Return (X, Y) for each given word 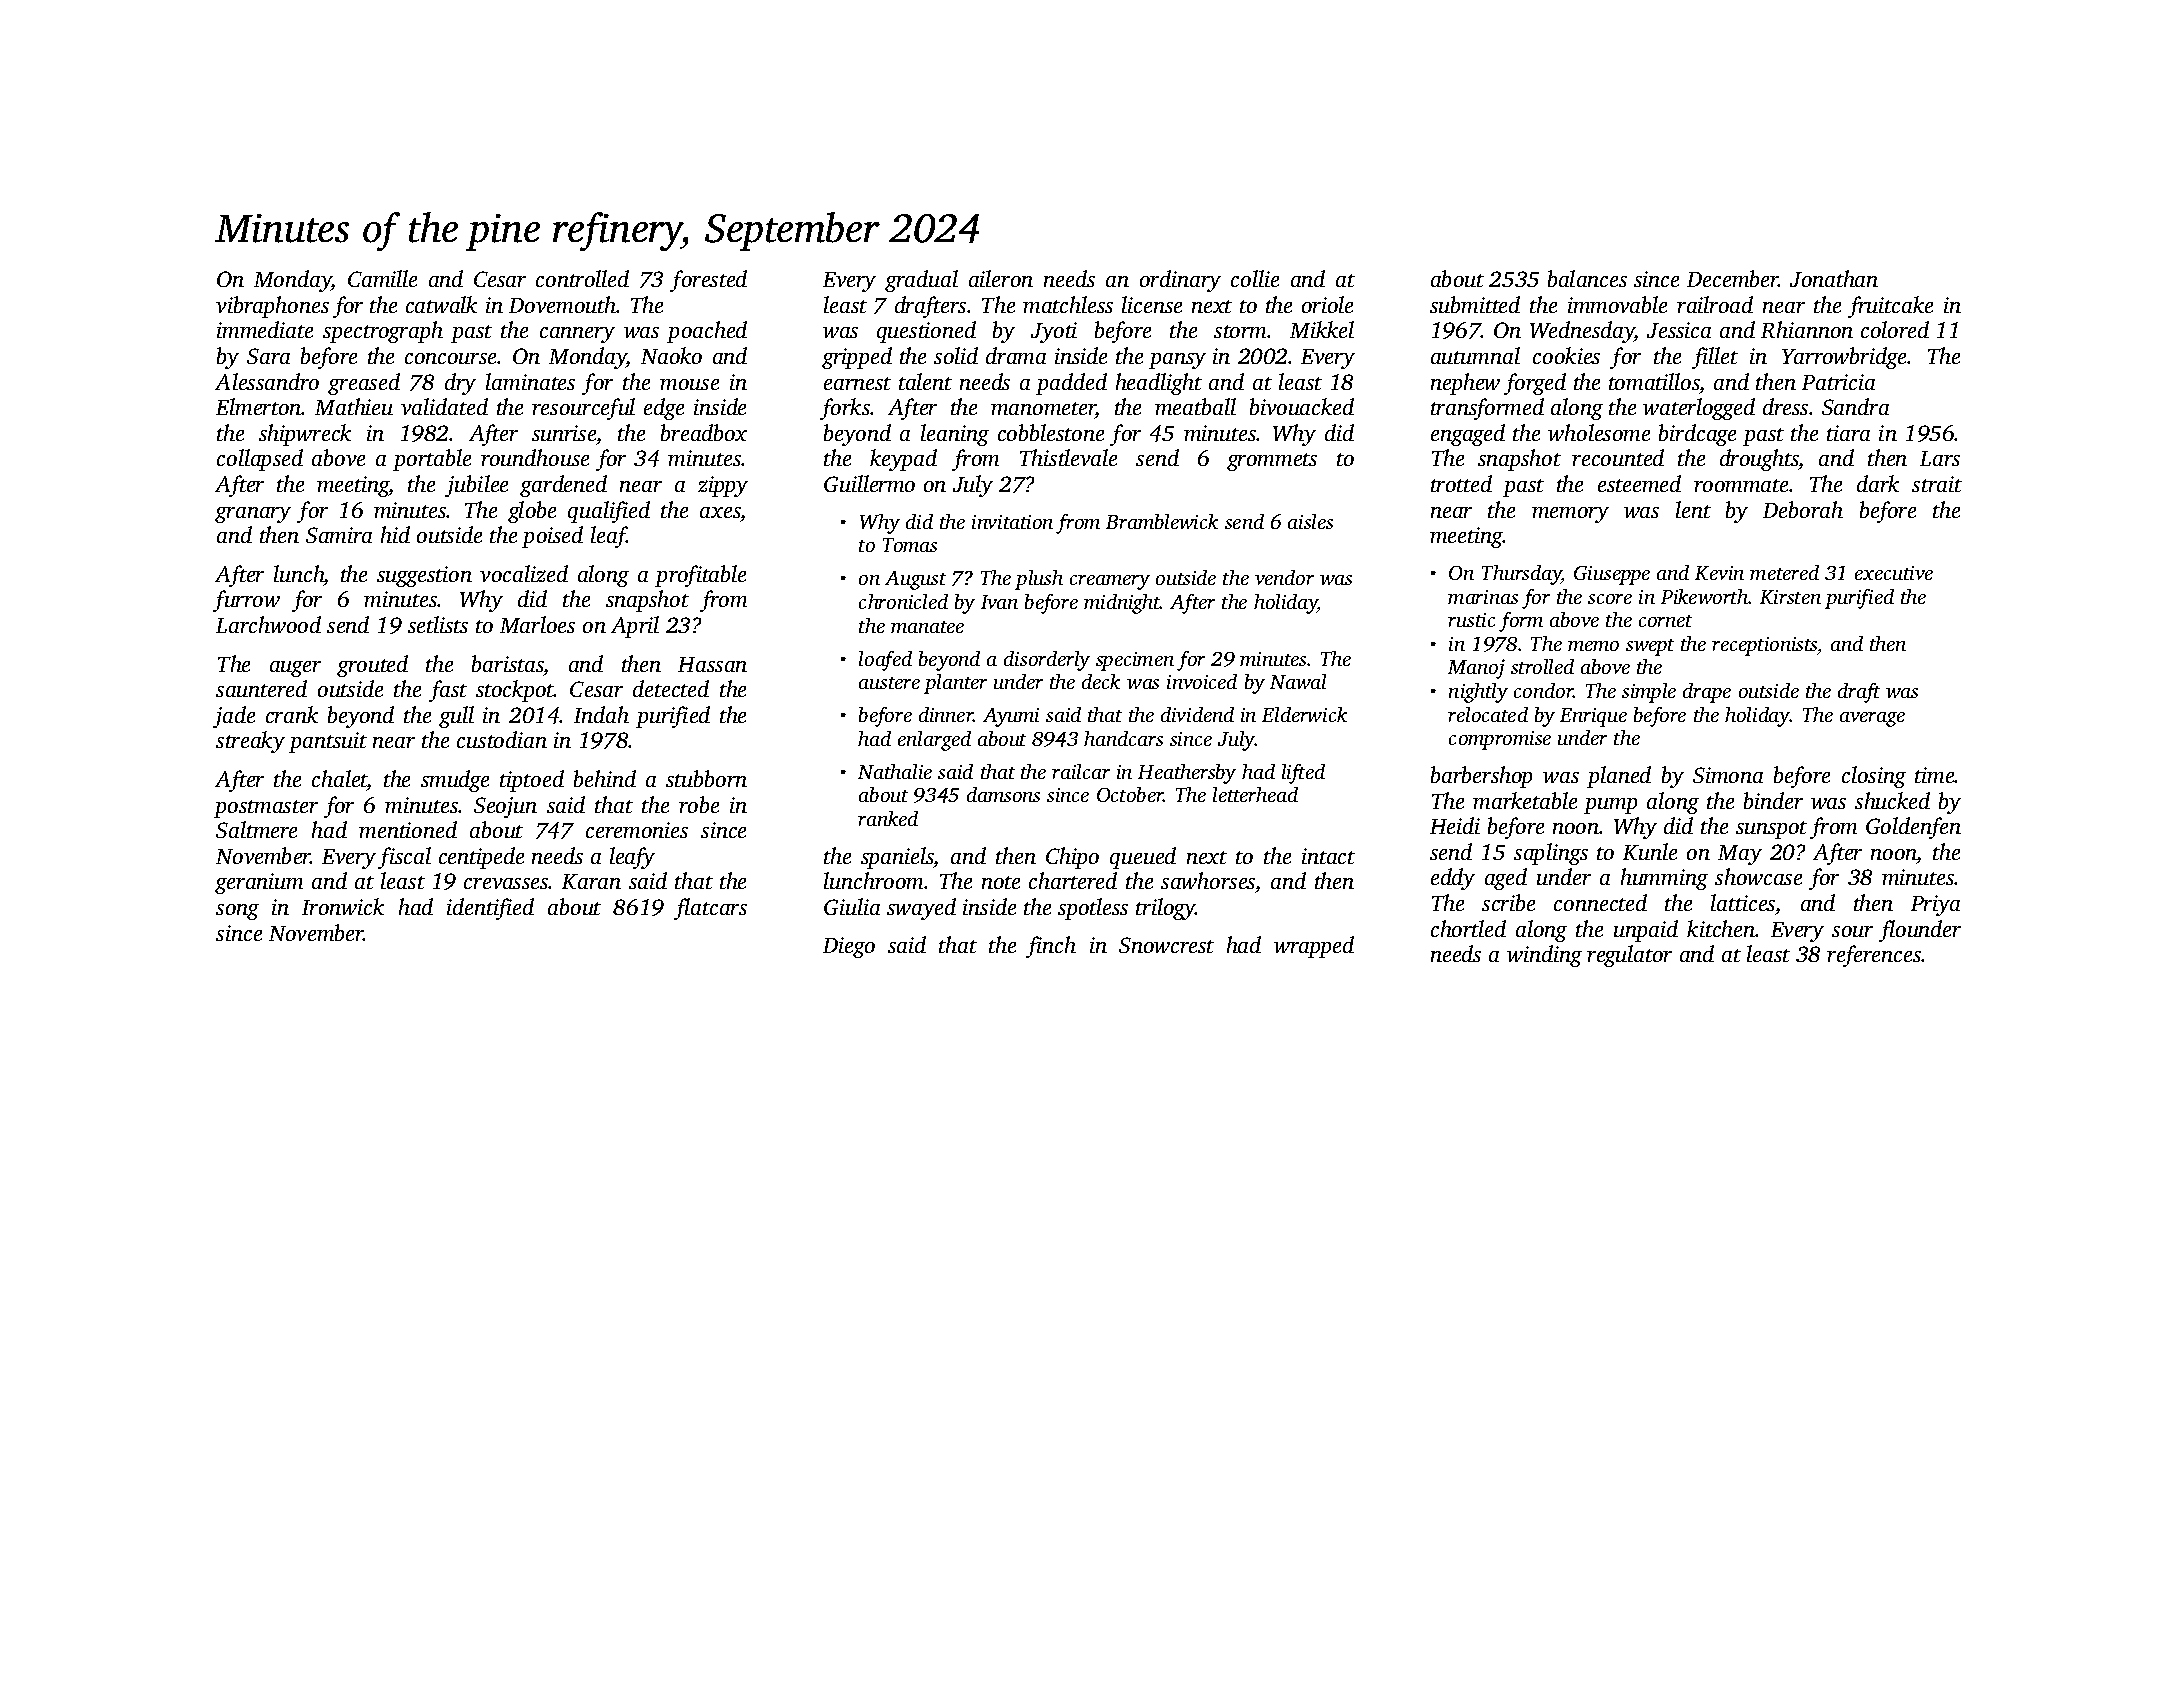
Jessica (1679, 330)
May (1740, 855)
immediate (265, 329)
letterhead (1255, 794)
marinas (1483, 597)
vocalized (524, 573)
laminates (530, 381)
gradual (921, 281)
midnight (1122, 604)
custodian (502, 739)
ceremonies (637, 830)
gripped (857, 358)
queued (1143, 858)
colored (1895, 329)
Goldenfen (1913, 828)
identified (490, 909)
